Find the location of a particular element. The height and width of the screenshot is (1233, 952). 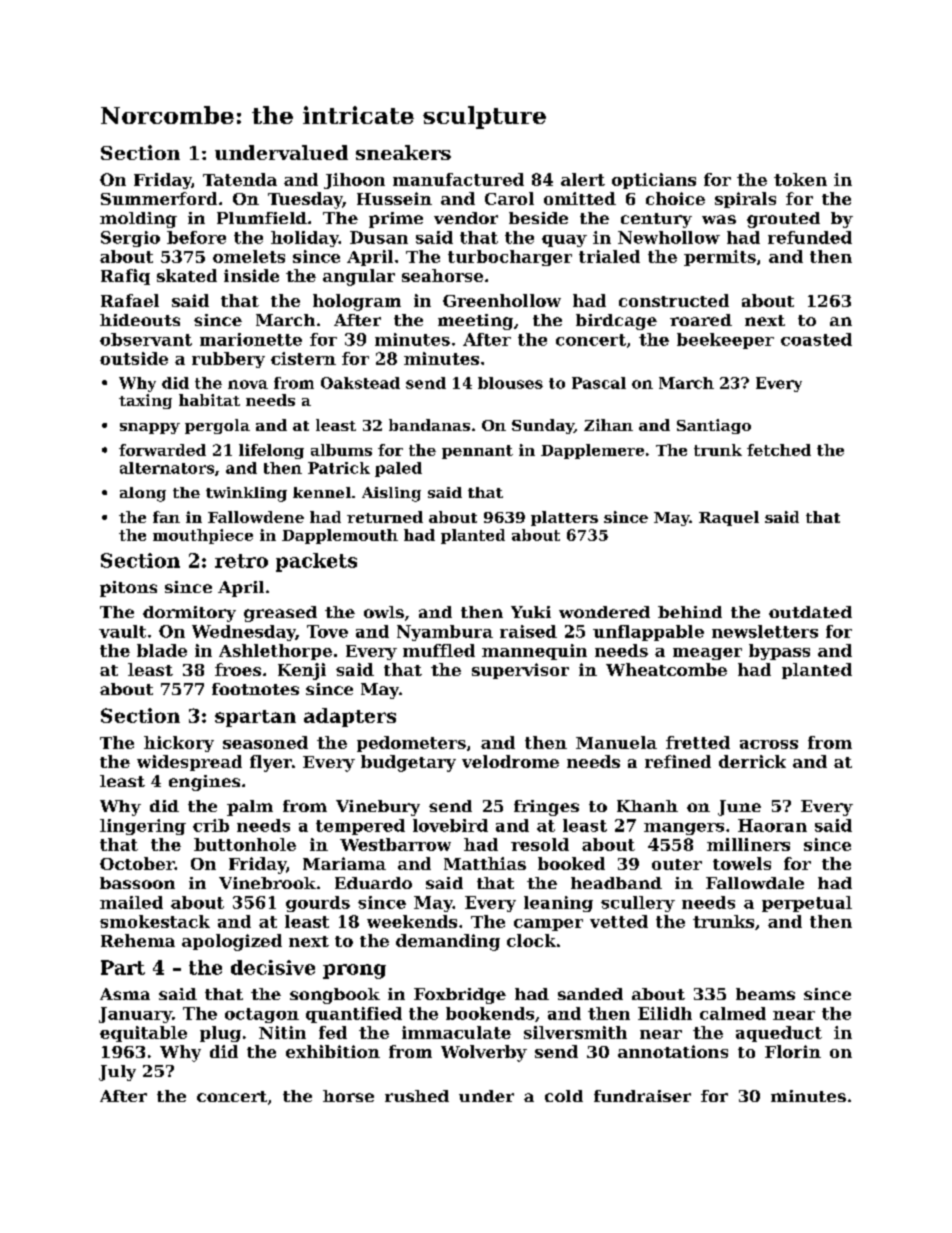

pitons is located at coordinates (128, 589).
